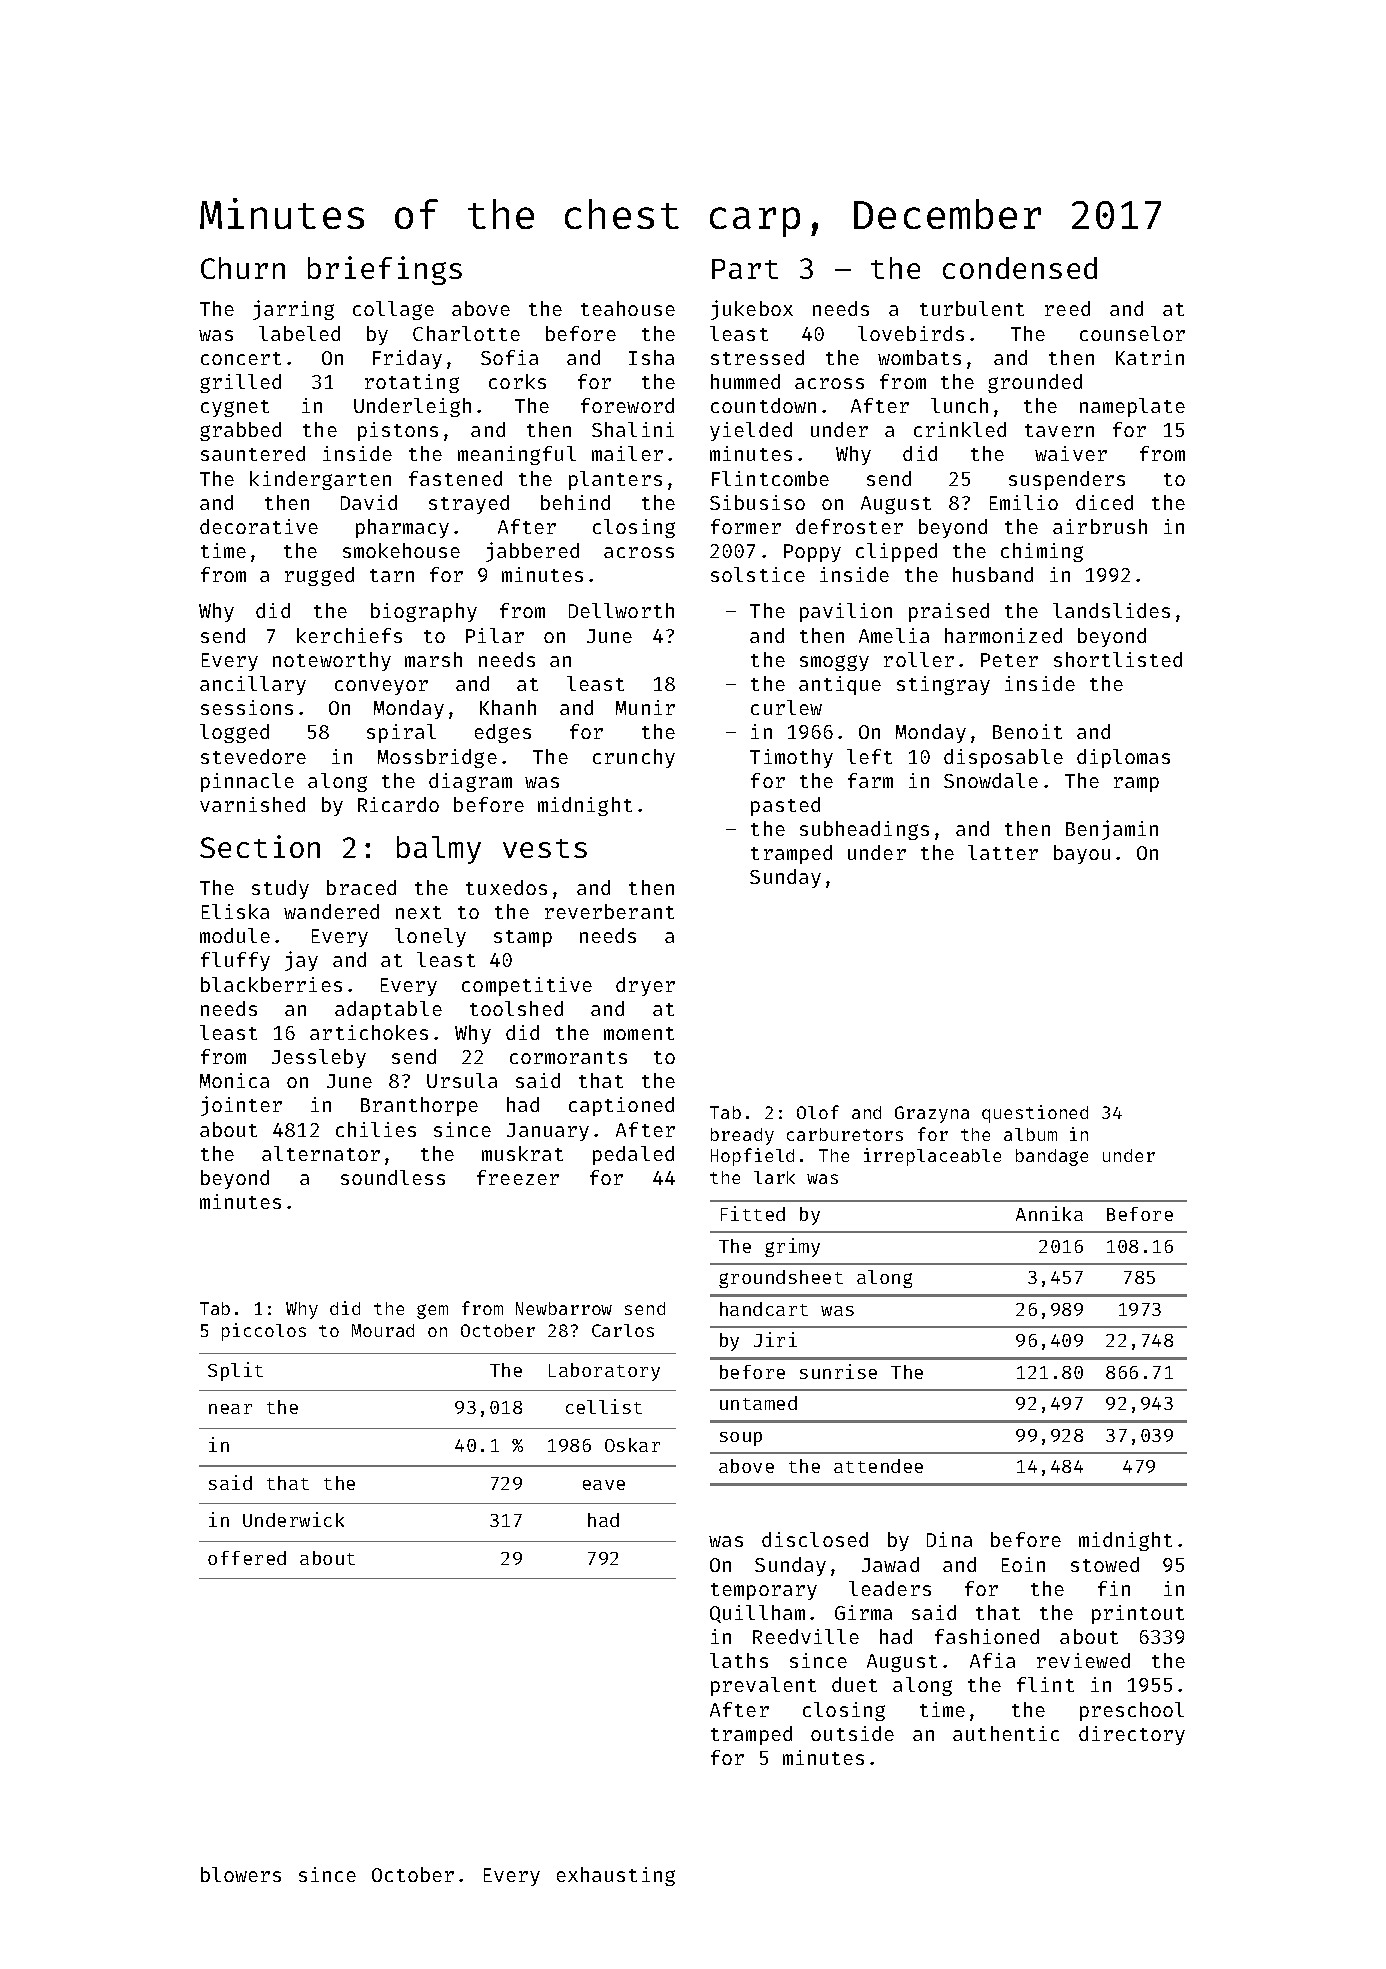 The image size is (1386, 1969). Describe the element at coordinates (1020, 268) in the page. I see `condensed` at that location.
